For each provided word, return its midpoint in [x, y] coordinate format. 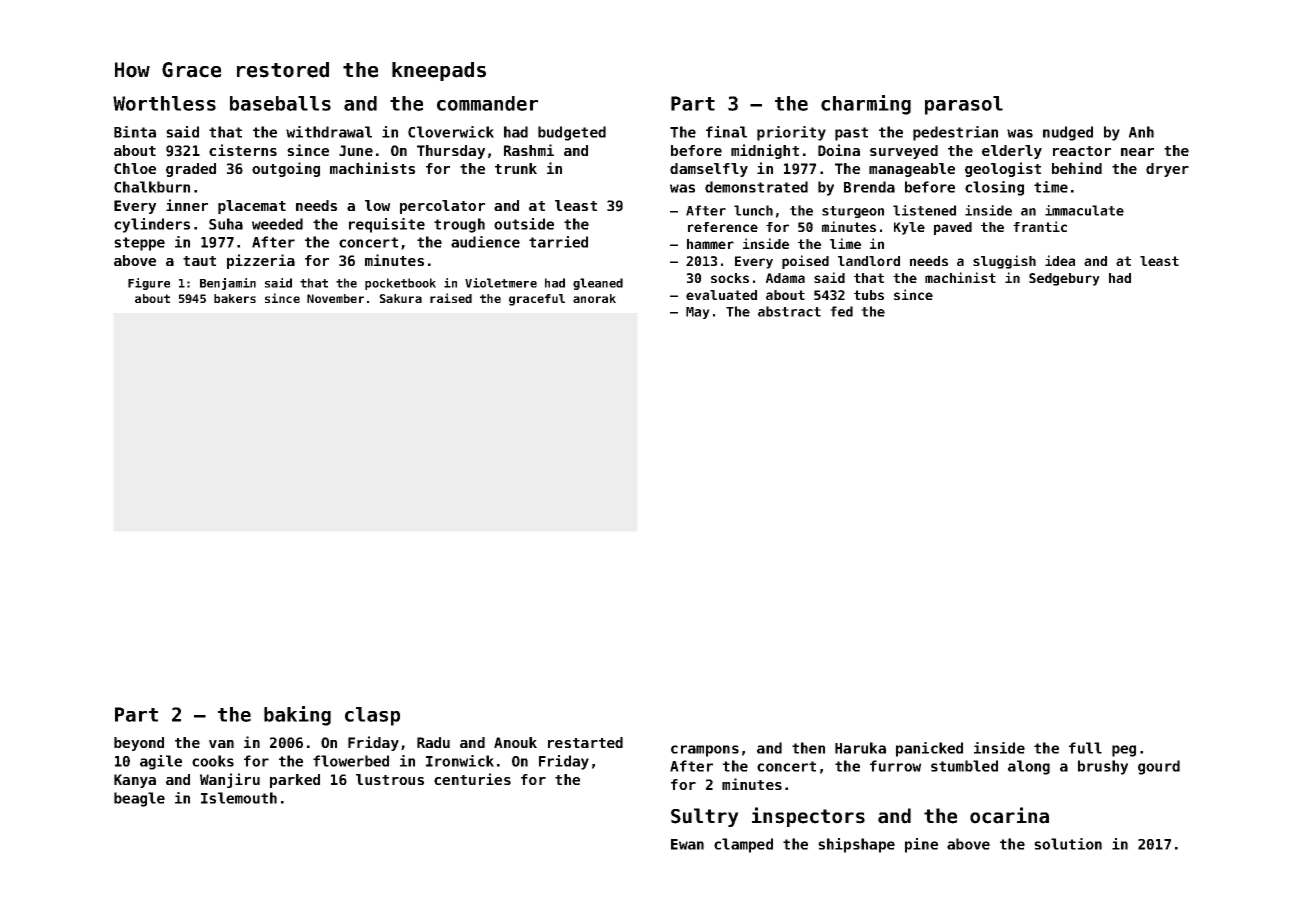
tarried [558, 242]
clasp [372, 716]
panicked [929, 749]
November [335, 298]
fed [841, 311]
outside [524, 224]
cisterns [243, 150]
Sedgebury [1064, 279]
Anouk [515, 742]
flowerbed [351, 761]
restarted [585, 742]
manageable [912, 170]
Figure [149, 284]
